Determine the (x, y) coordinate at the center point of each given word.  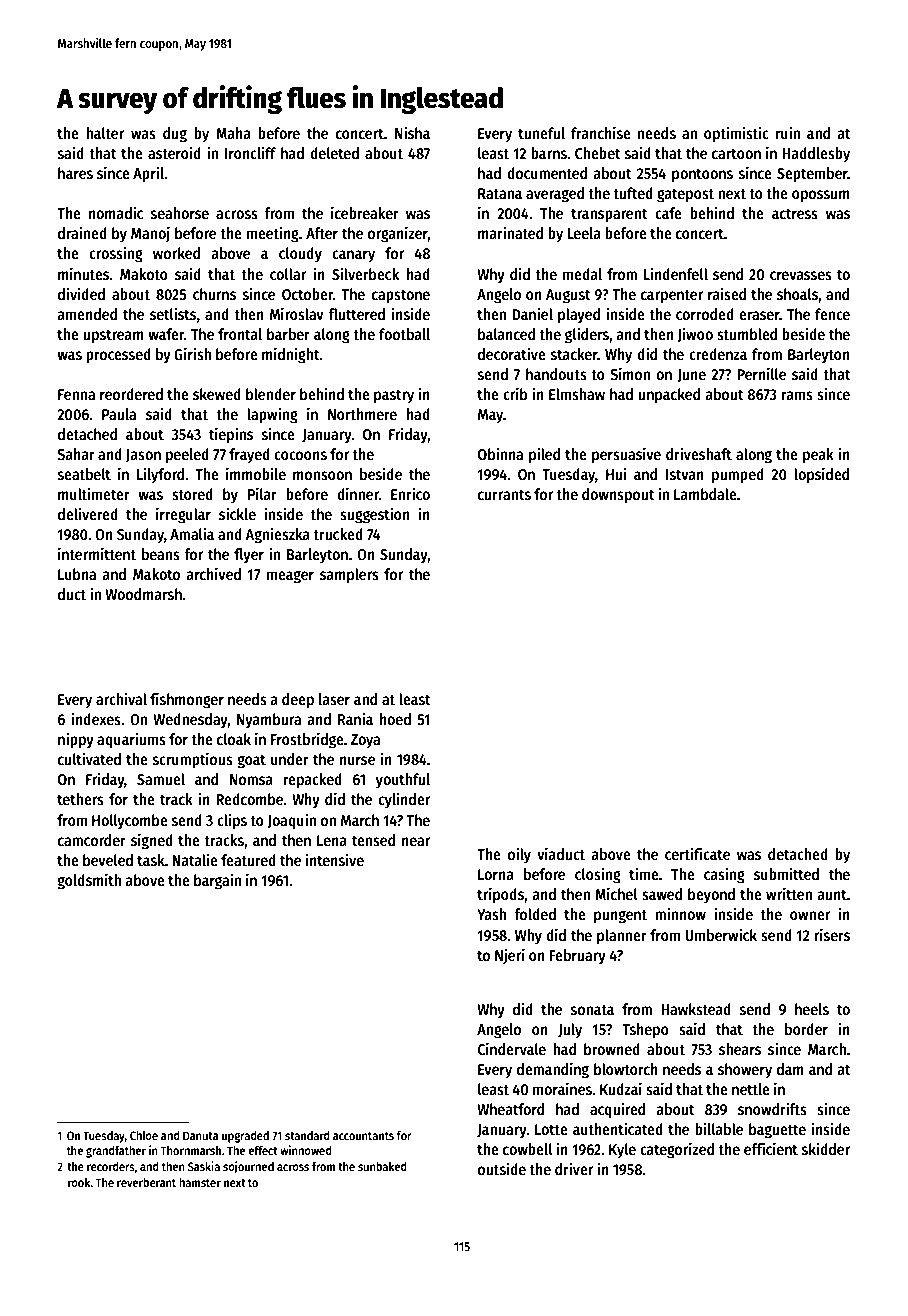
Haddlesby (816, 155)
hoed (395, 719)
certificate (697, 854)
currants (504, 495)
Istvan (685, 475)
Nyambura (269, 721)
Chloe (144, 1135)
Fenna (76, 394)
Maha (233, 133)
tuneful (541, 133)
